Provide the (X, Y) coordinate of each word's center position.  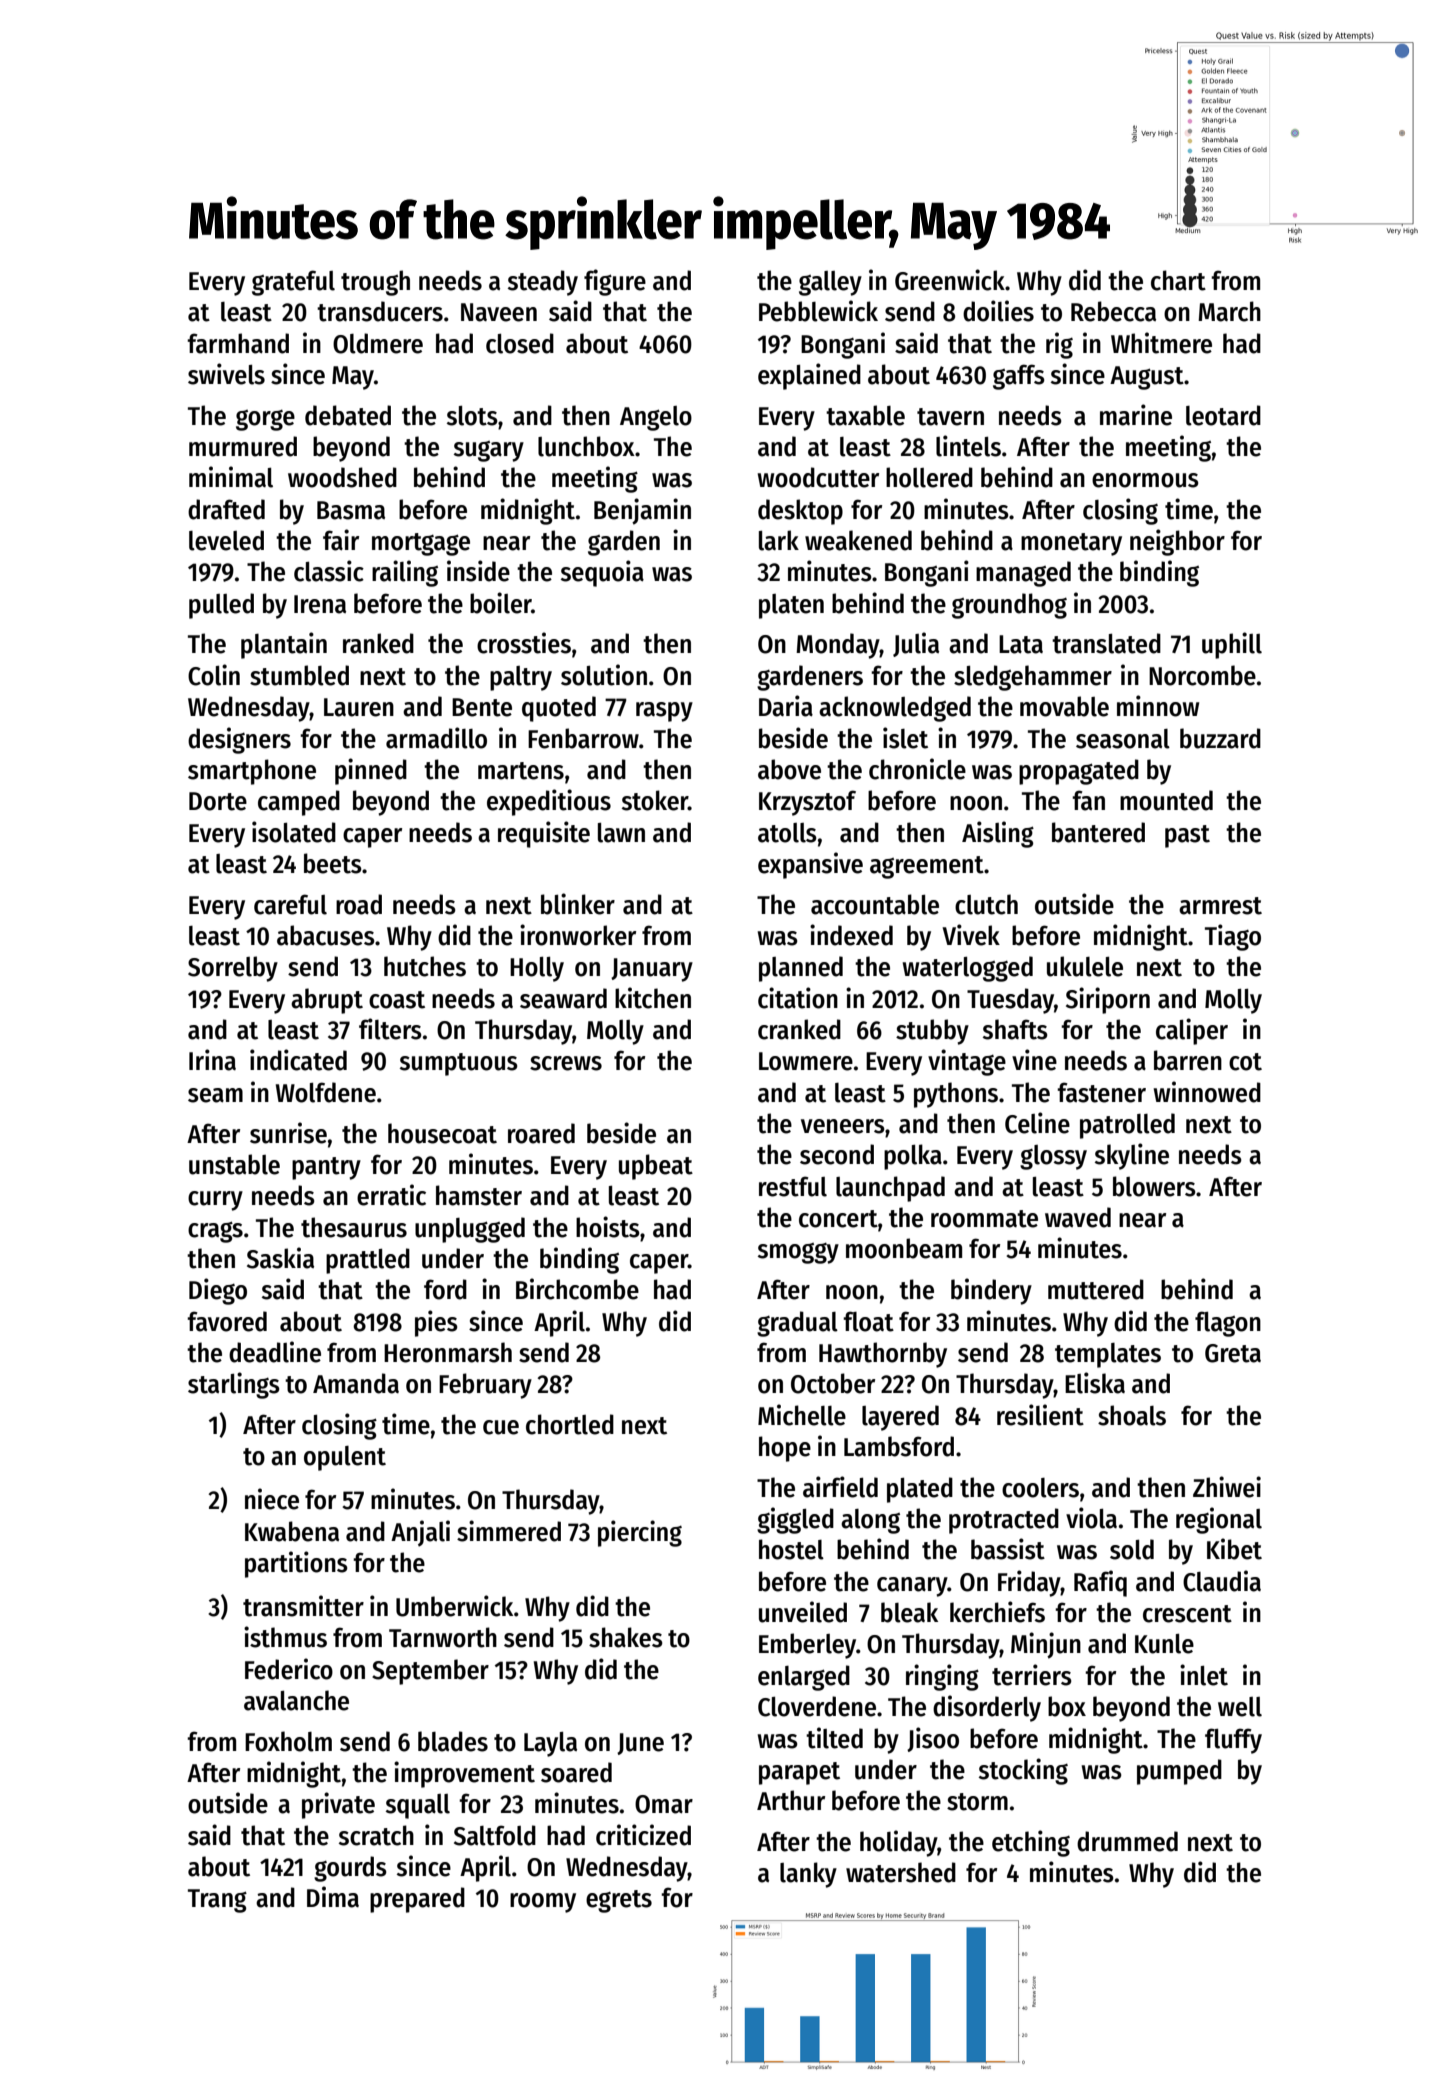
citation (798, 998)
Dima (333, 1897)
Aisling (998, 834)
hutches (425, 966)
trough (375, 283)
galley (830, 283)
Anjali (420, 1533)
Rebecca (1113, 311)
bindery (991, 1291)
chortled (570, 1424)
